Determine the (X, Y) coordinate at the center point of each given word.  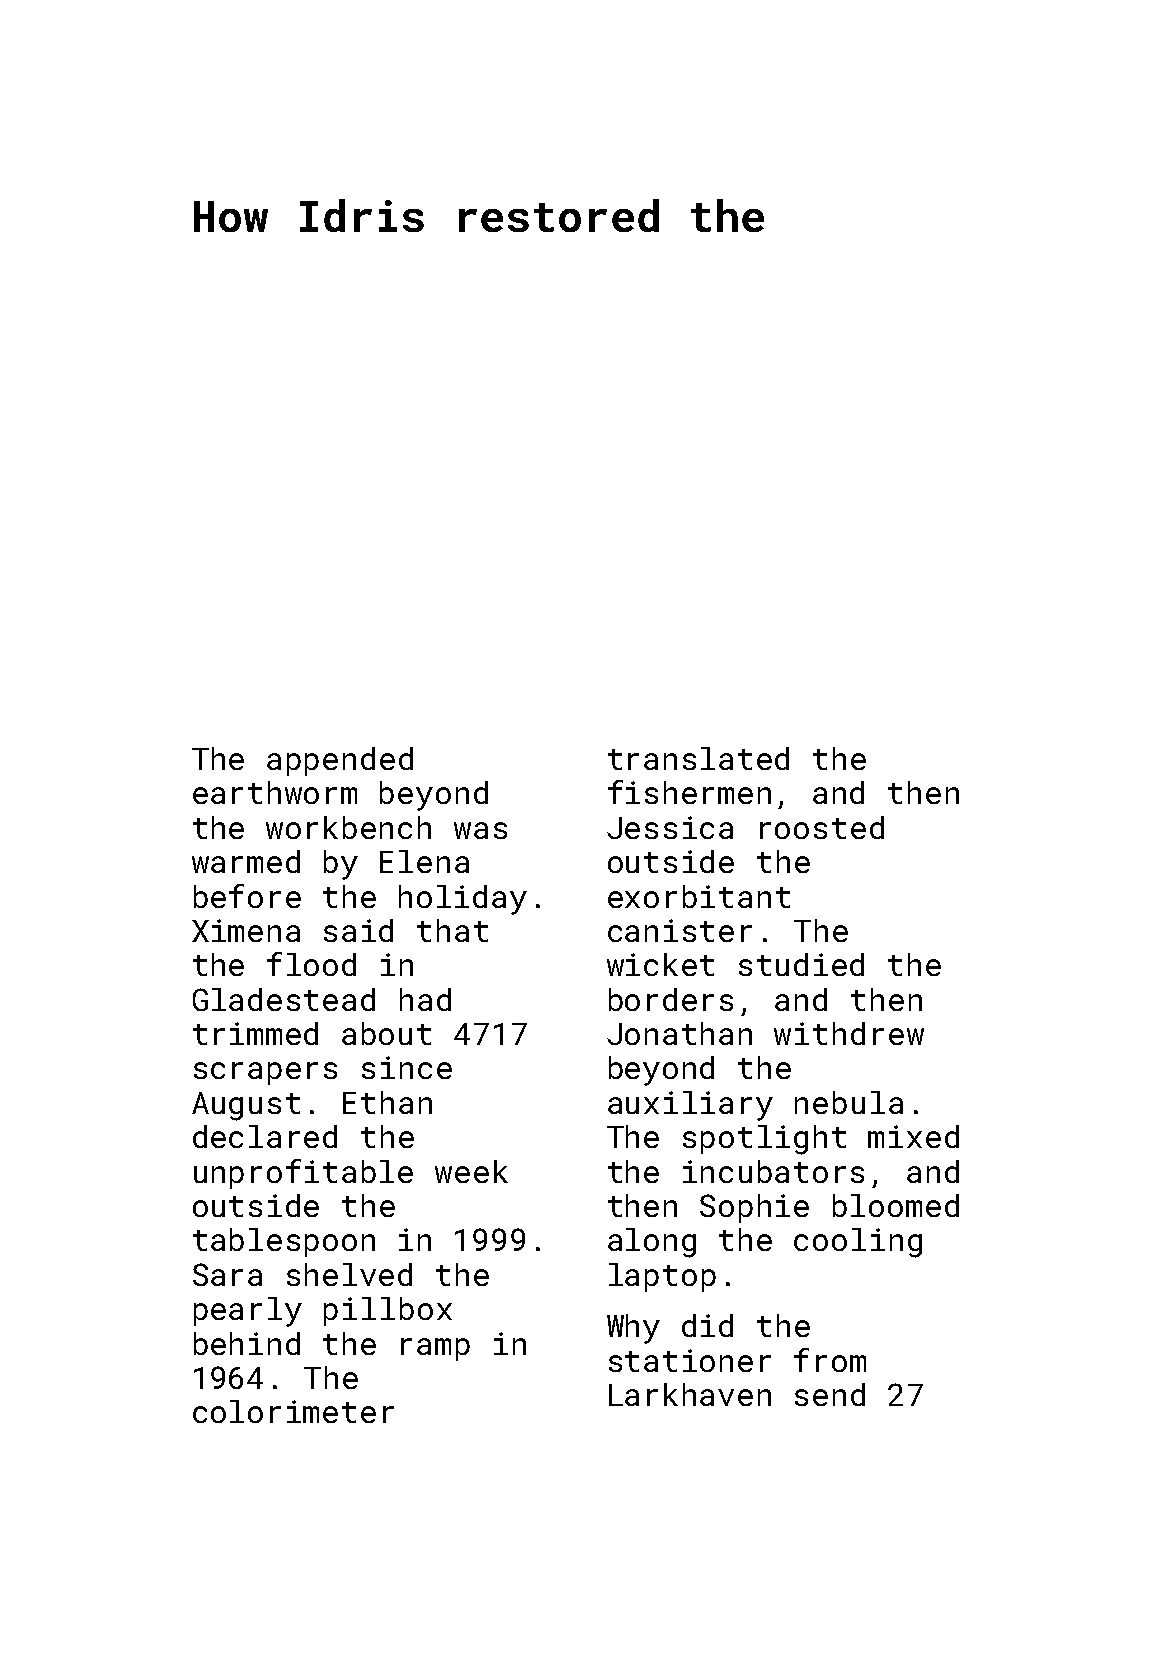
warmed (246, 861)
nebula (849, 1102)
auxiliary (690, 1106)
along (652, 1243)
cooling (858, 1243)
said (358, 930)
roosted (822, 827)
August (246, 1106)
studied (801, 964)
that (452, 930)
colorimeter (293, 1411)
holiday (463, 900)
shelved (349, 1274)
